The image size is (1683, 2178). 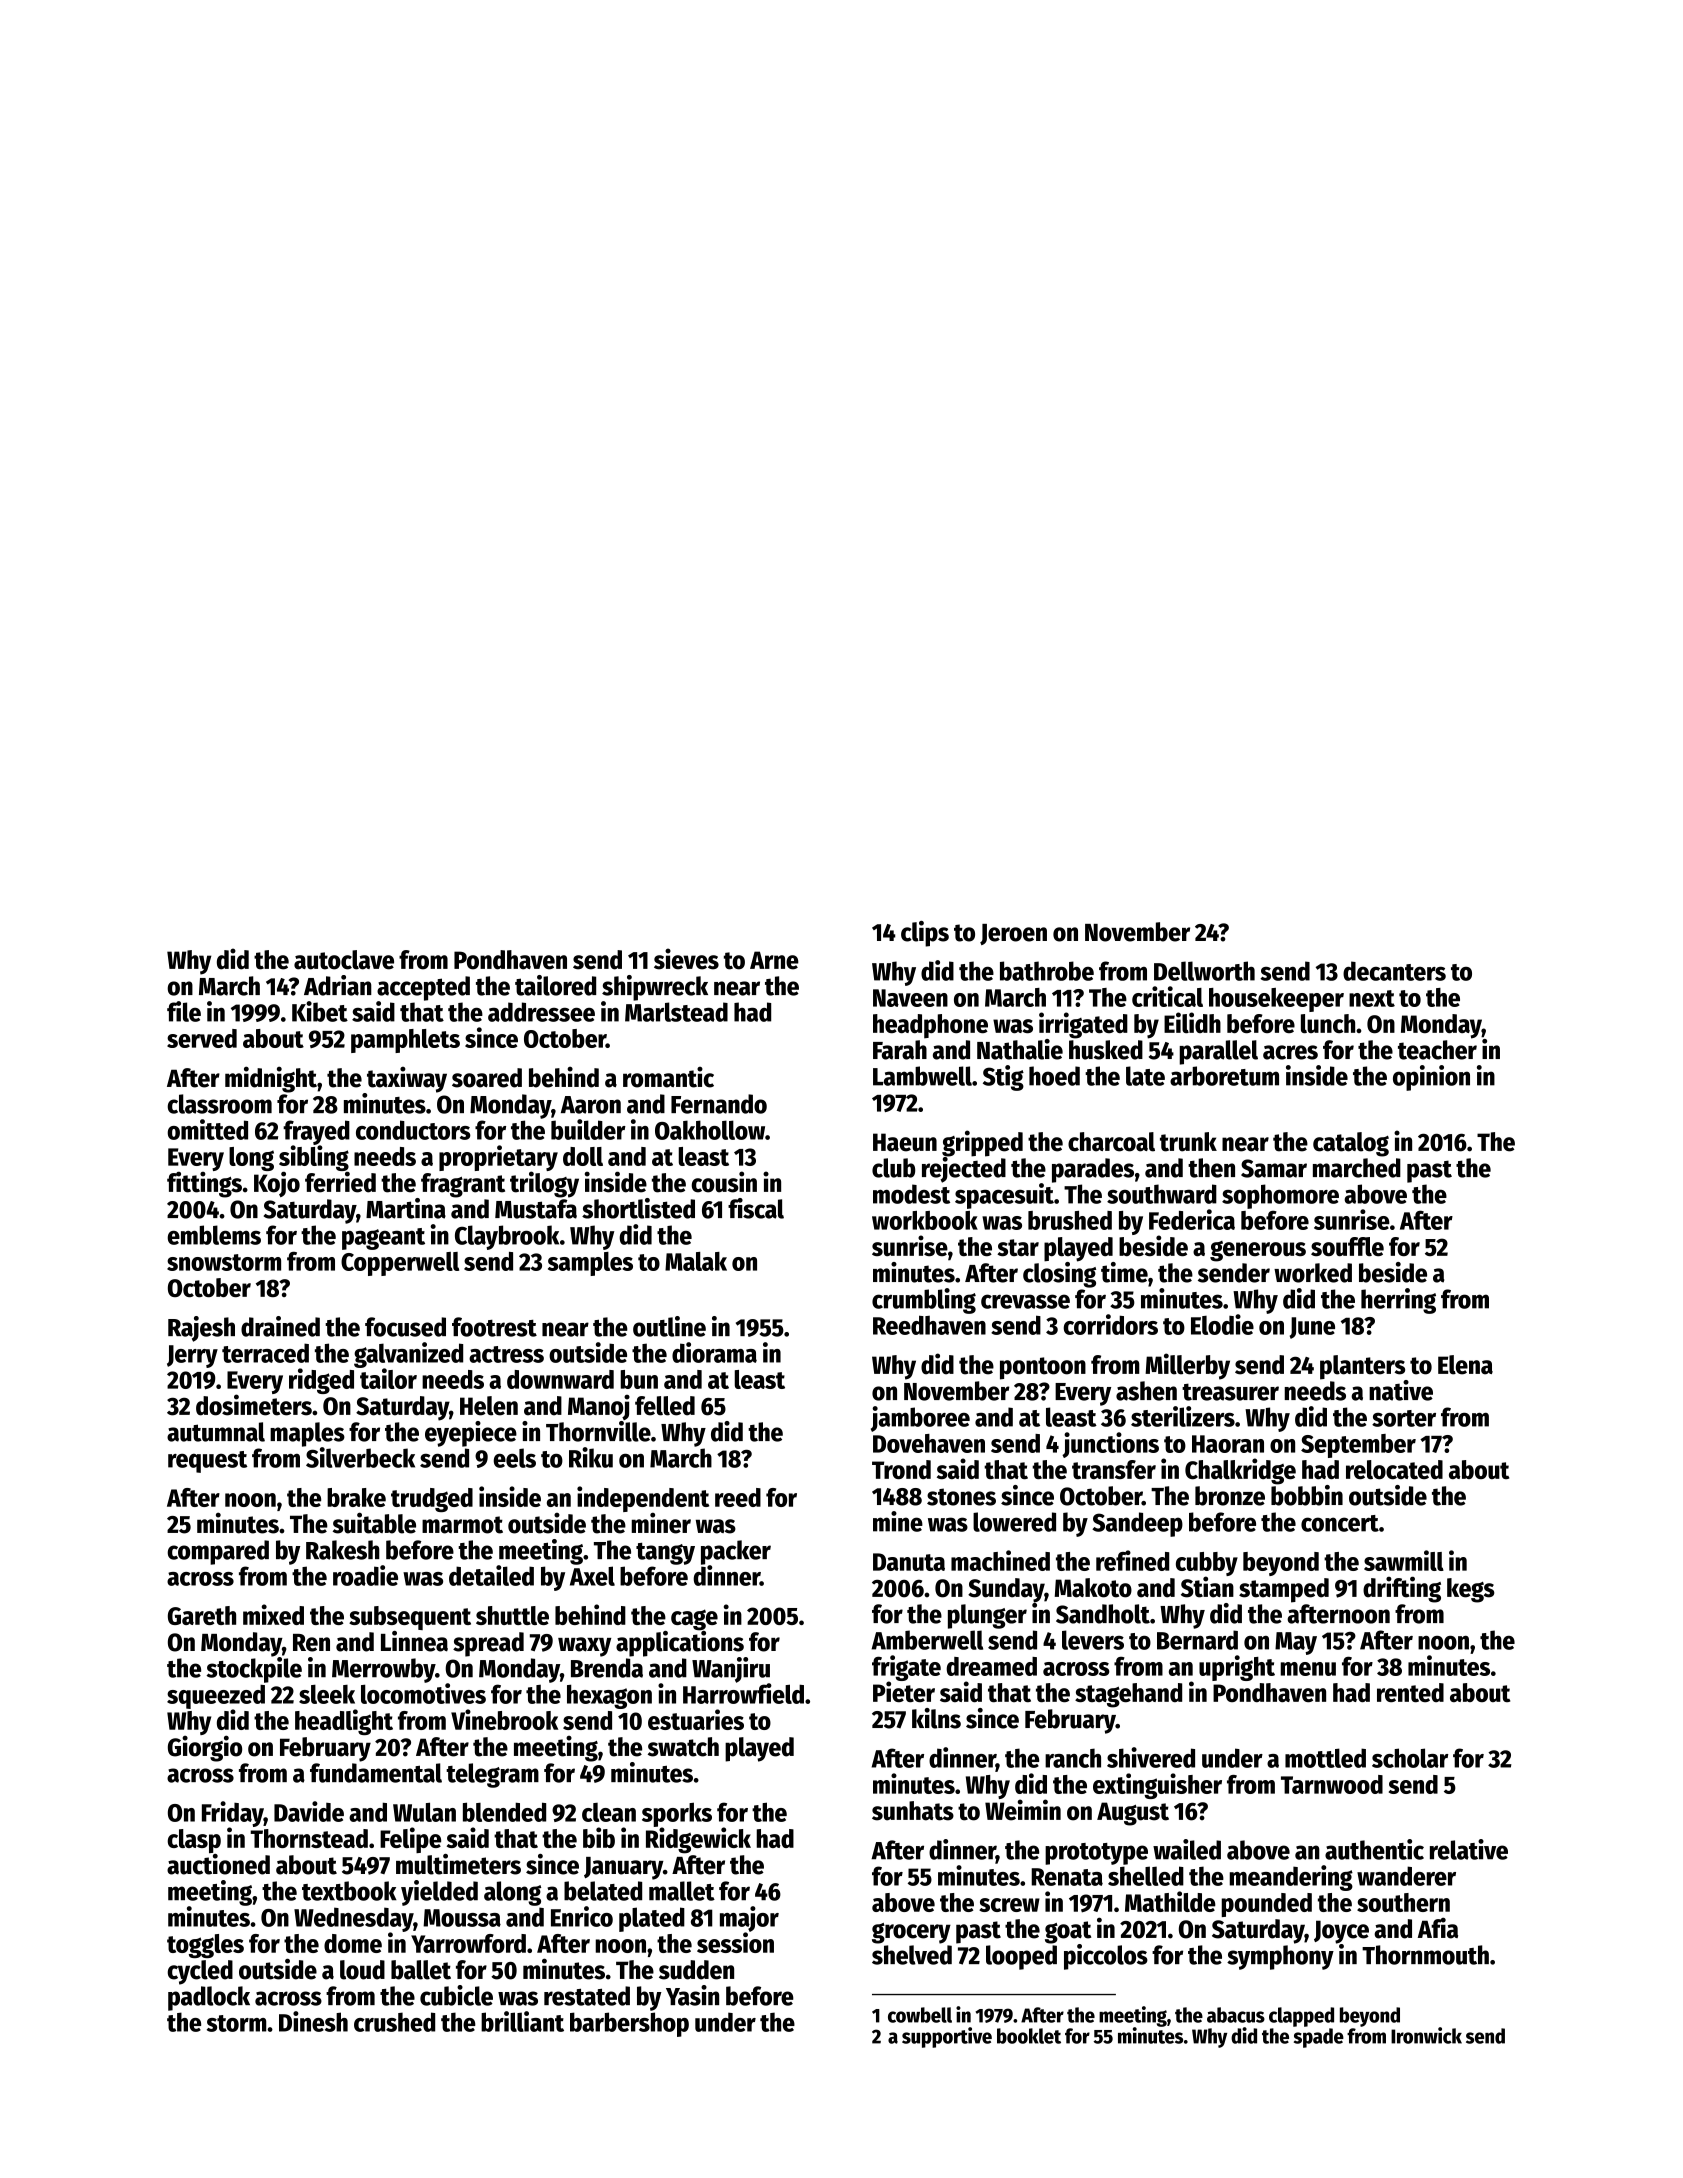 What do you see at coordinates (925, 934) in the screenshot?
I see `clips` at bounding box center [925, 934].
